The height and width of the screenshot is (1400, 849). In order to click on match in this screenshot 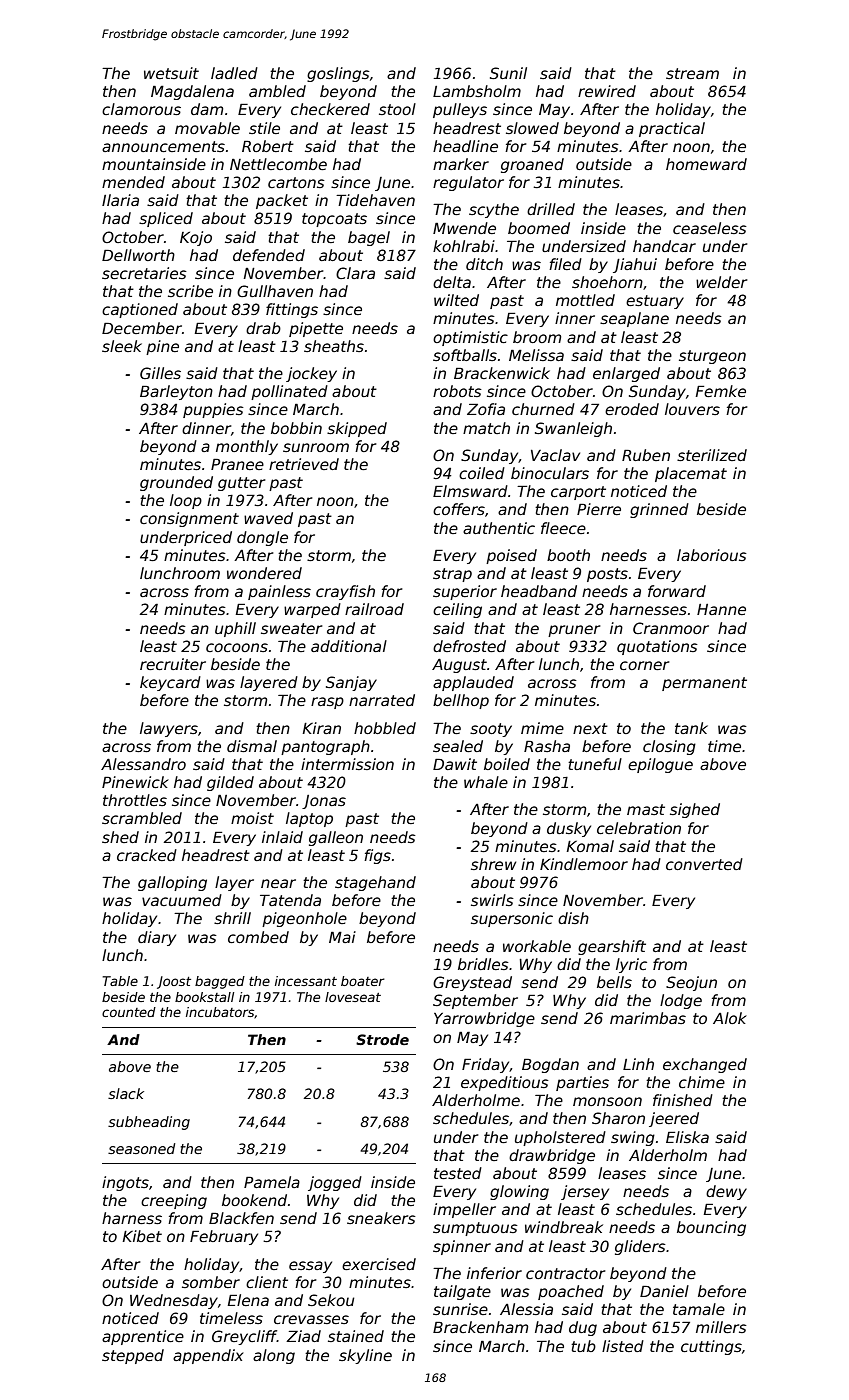, I will do `click(486, 428)`.
